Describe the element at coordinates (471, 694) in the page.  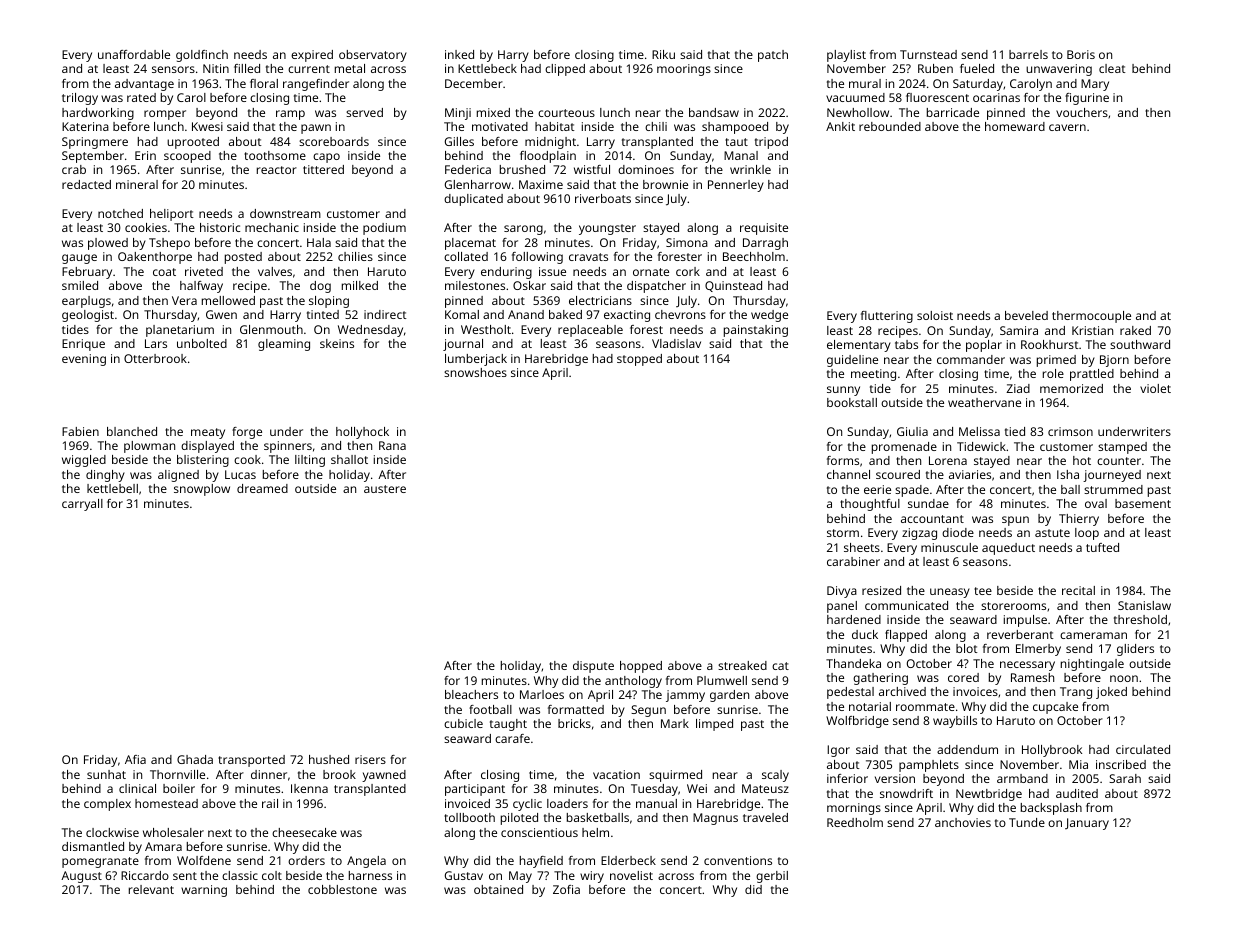
I see `bleachers` at that location.
